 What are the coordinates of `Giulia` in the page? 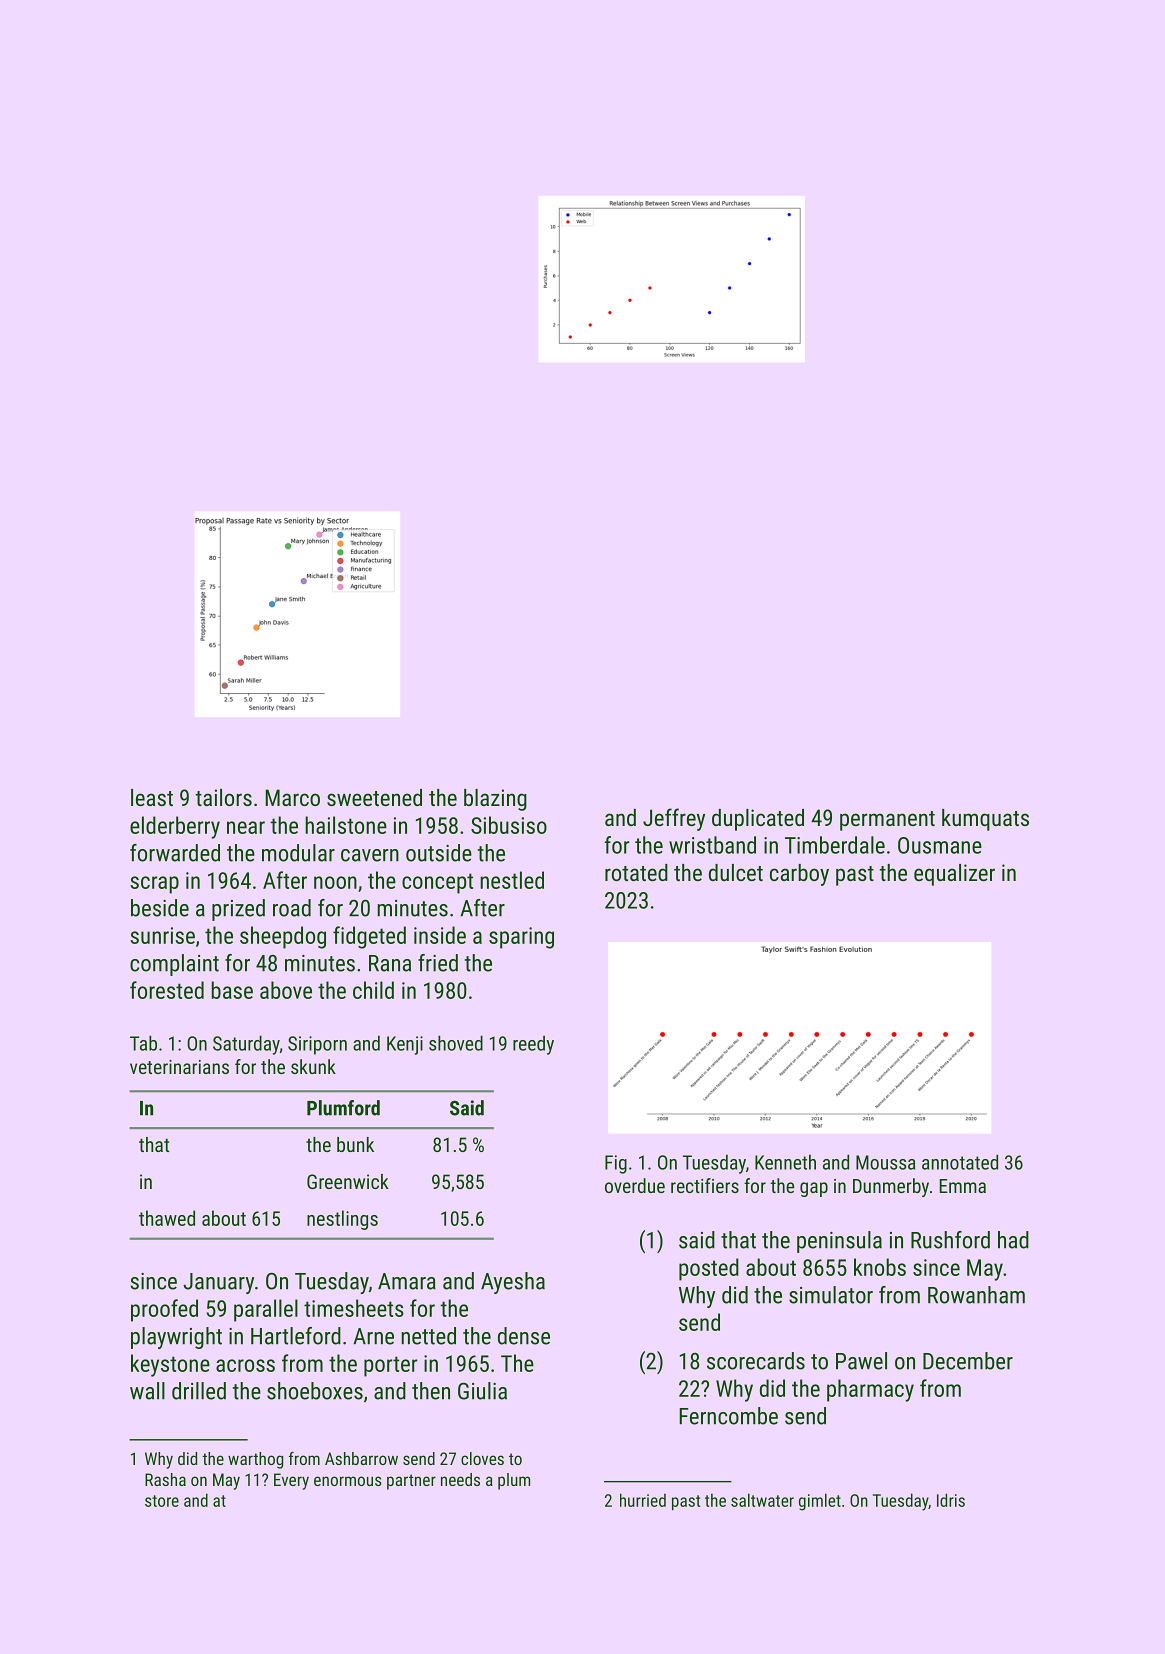 It's located at (482, 1391).
